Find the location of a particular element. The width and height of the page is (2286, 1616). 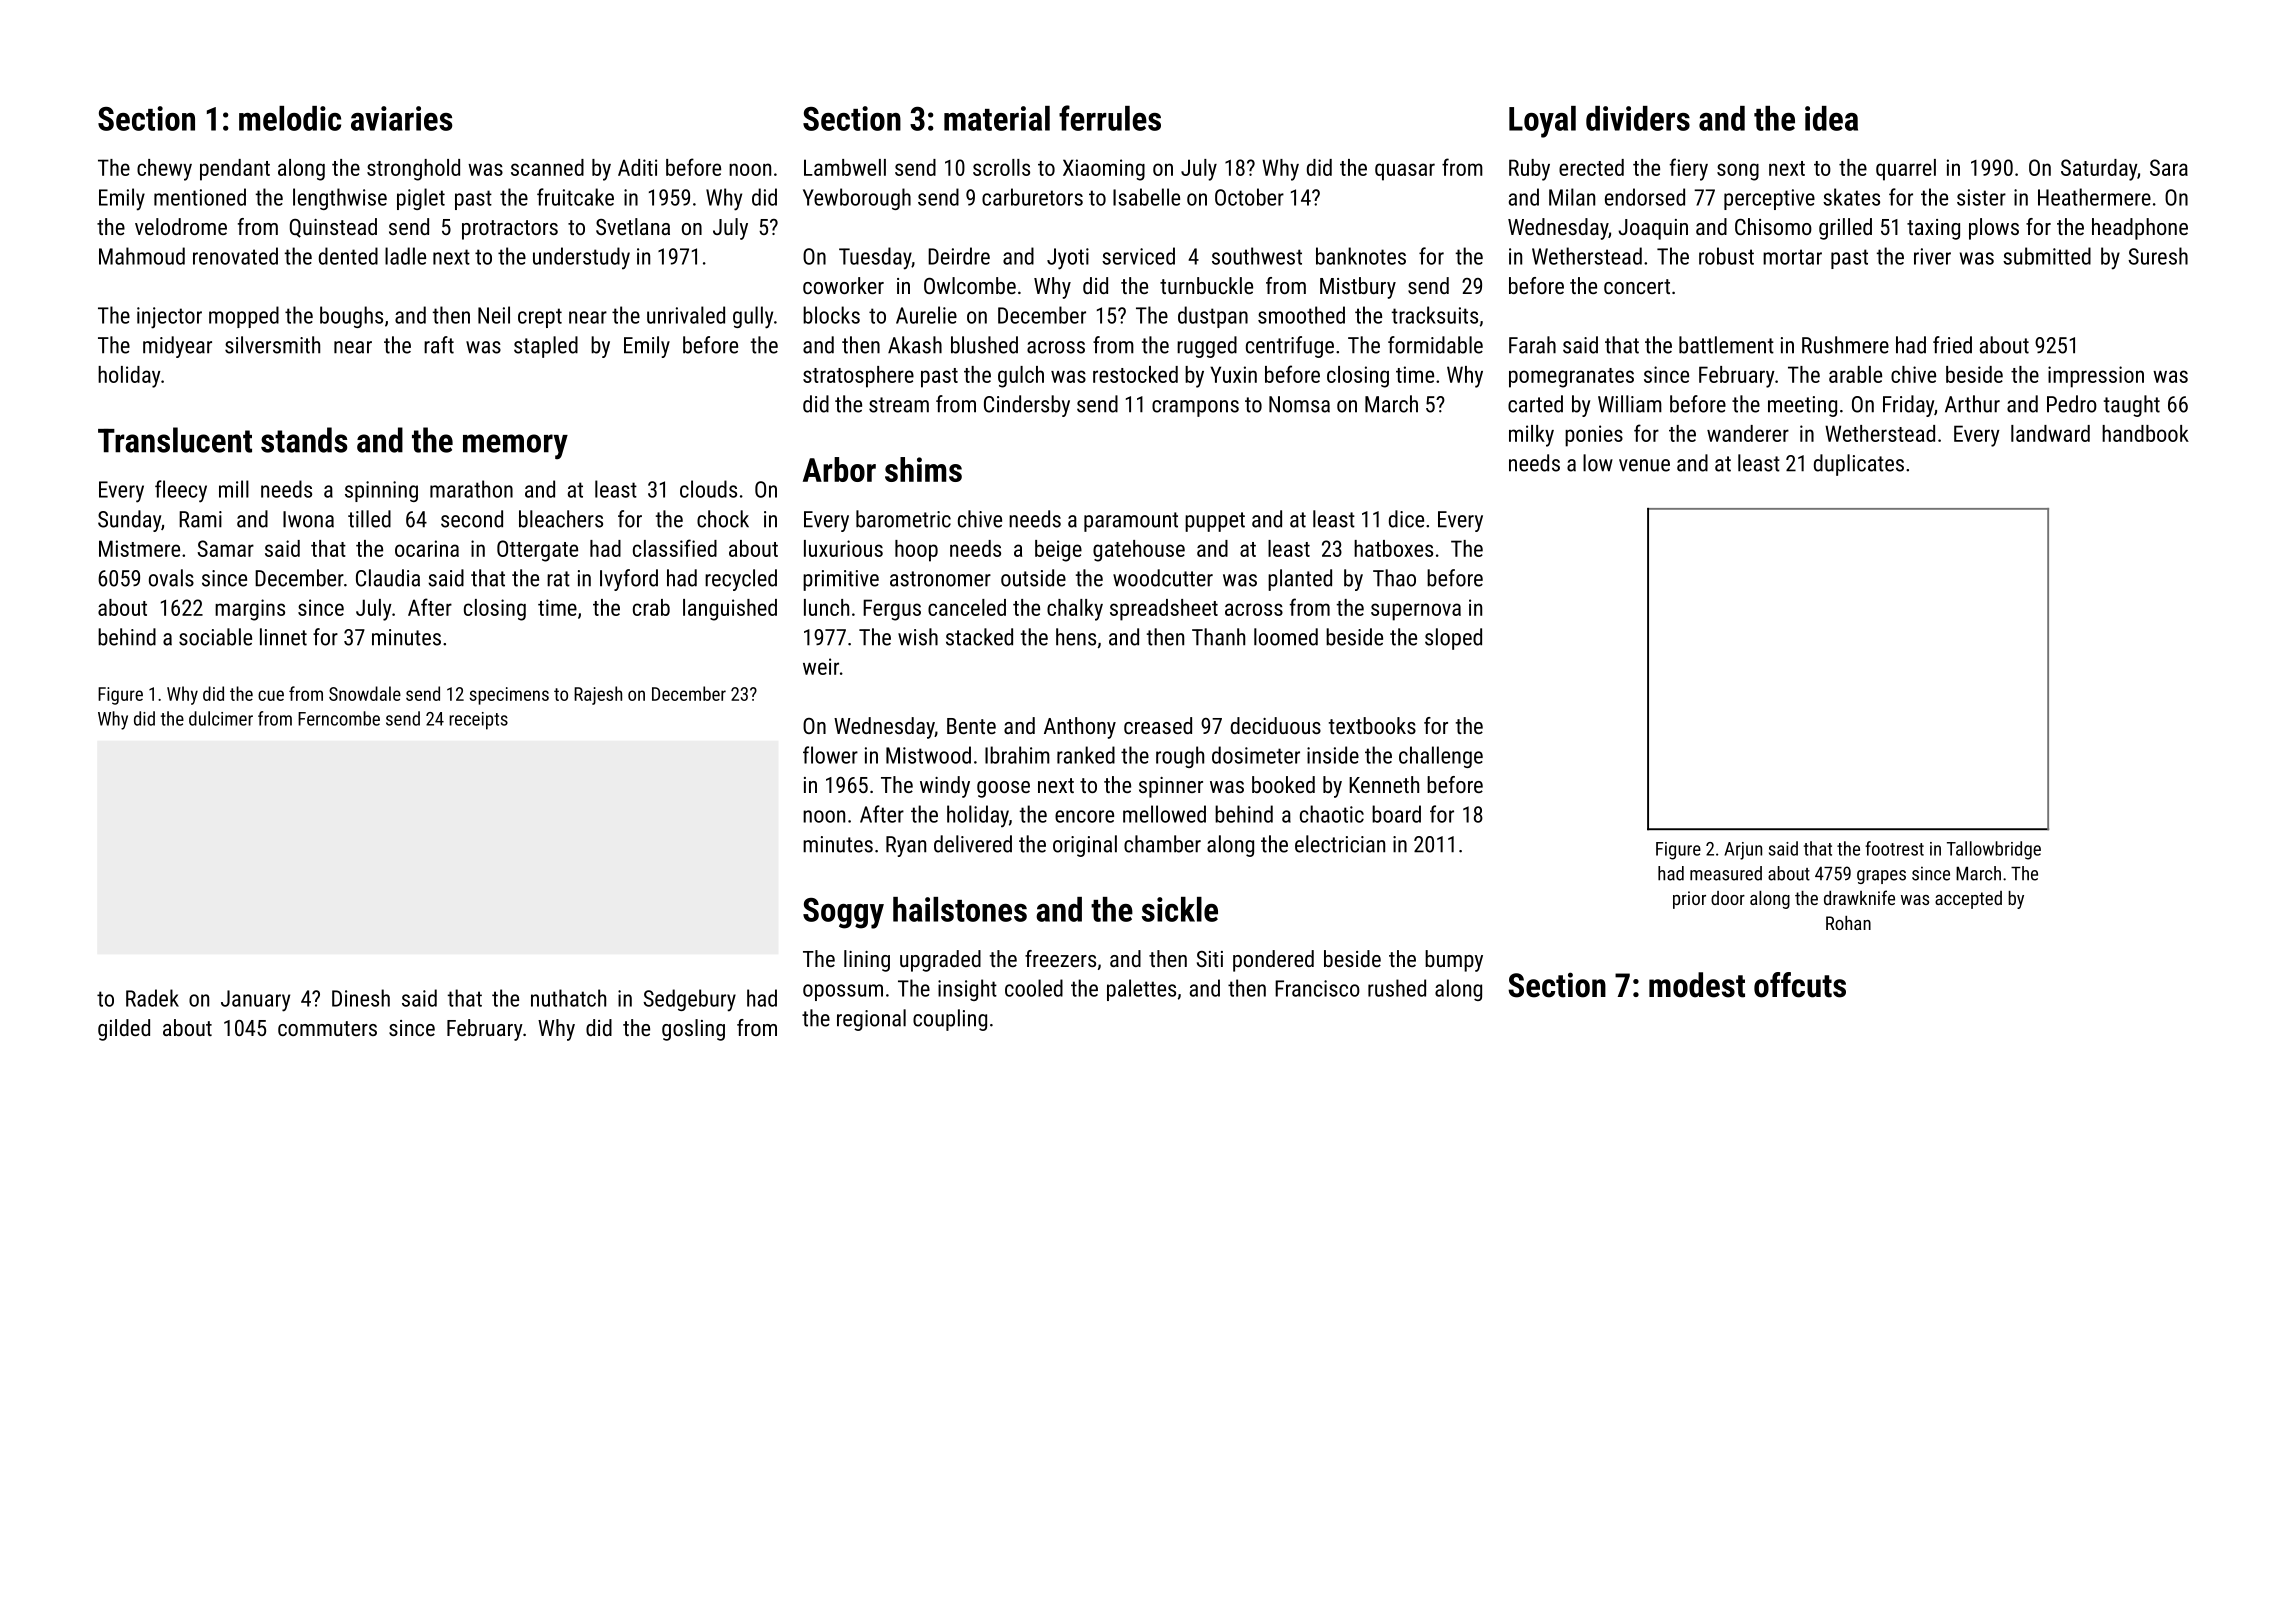

chewy is located at coordinates (164, 170).
